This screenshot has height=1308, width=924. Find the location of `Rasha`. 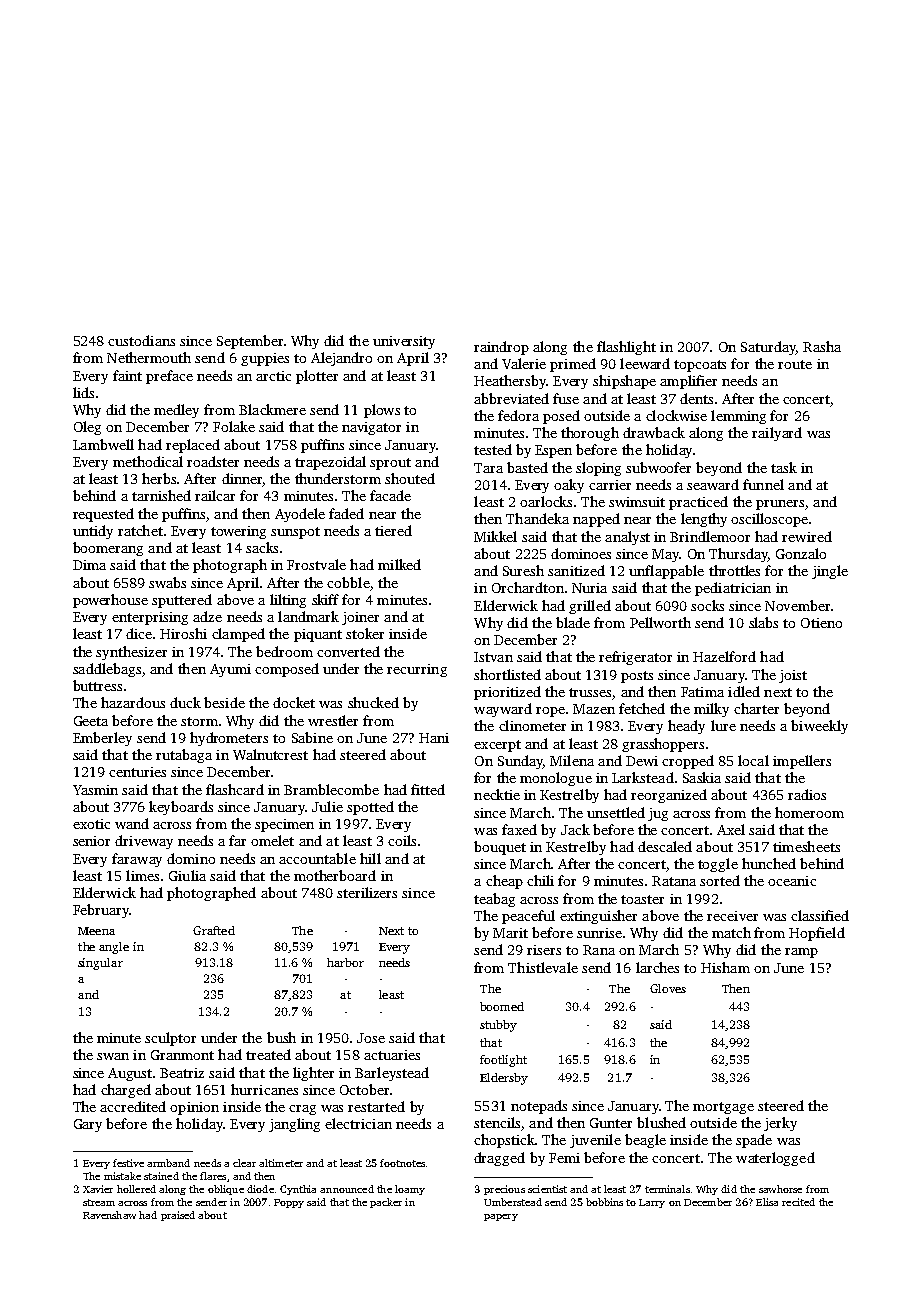

Rasha is located at coordinates (822, 346).
